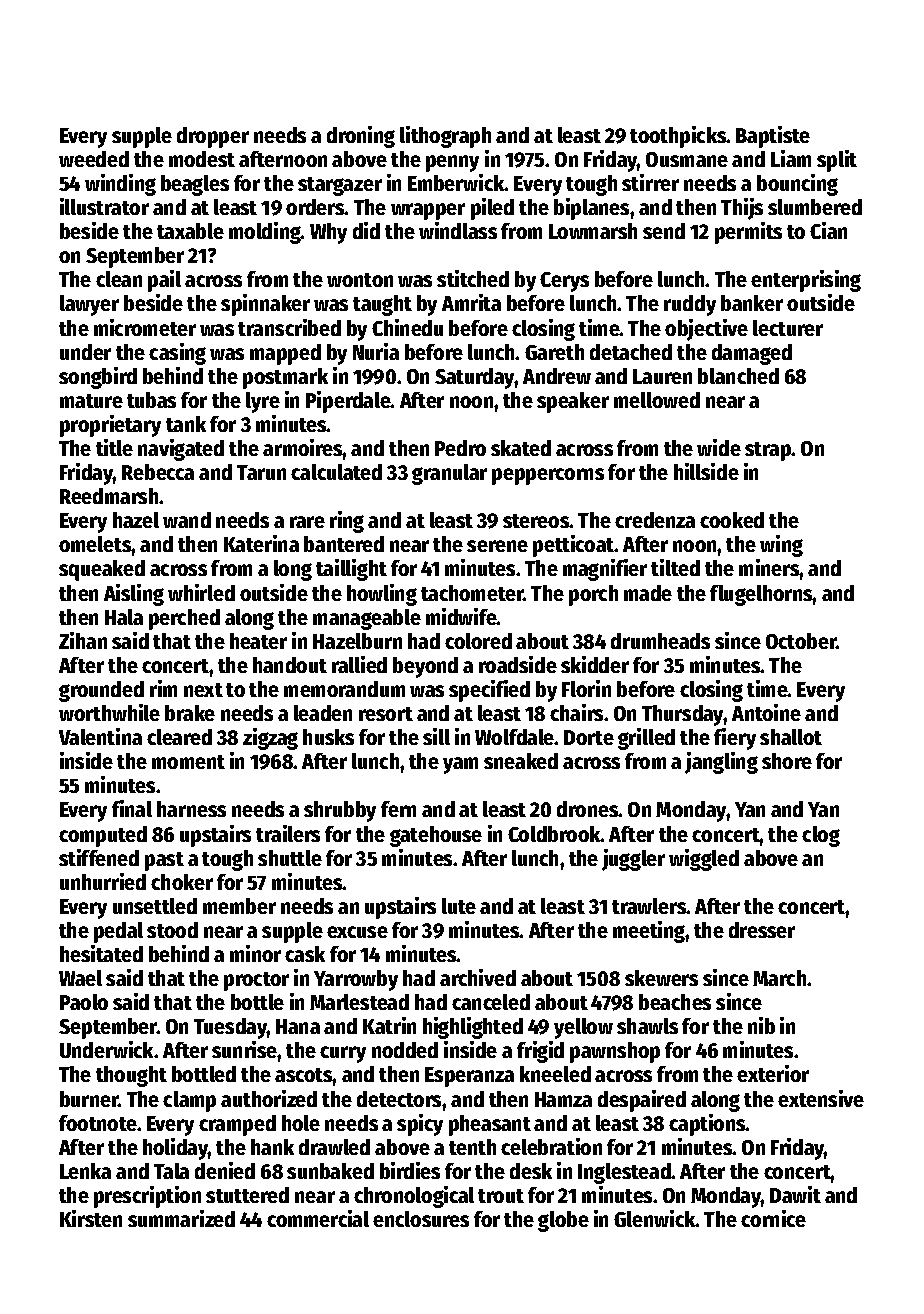  What do you see at coordinates (99, 857) in the screenshot?
I see `stiffened` at bounding box center [99, 857].
